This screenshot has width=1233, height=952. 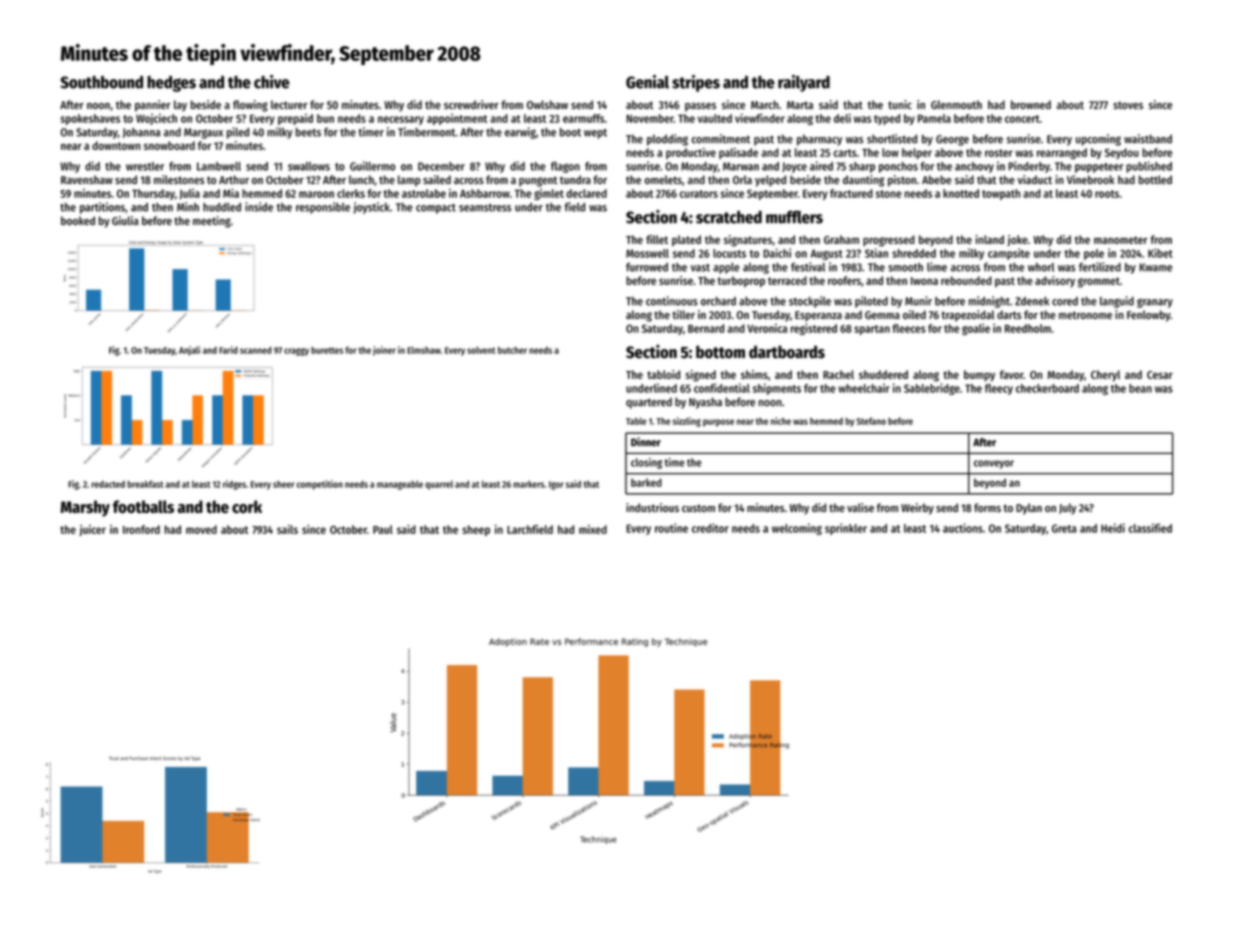 I want to click on lime, so click(x=937, y=267).
